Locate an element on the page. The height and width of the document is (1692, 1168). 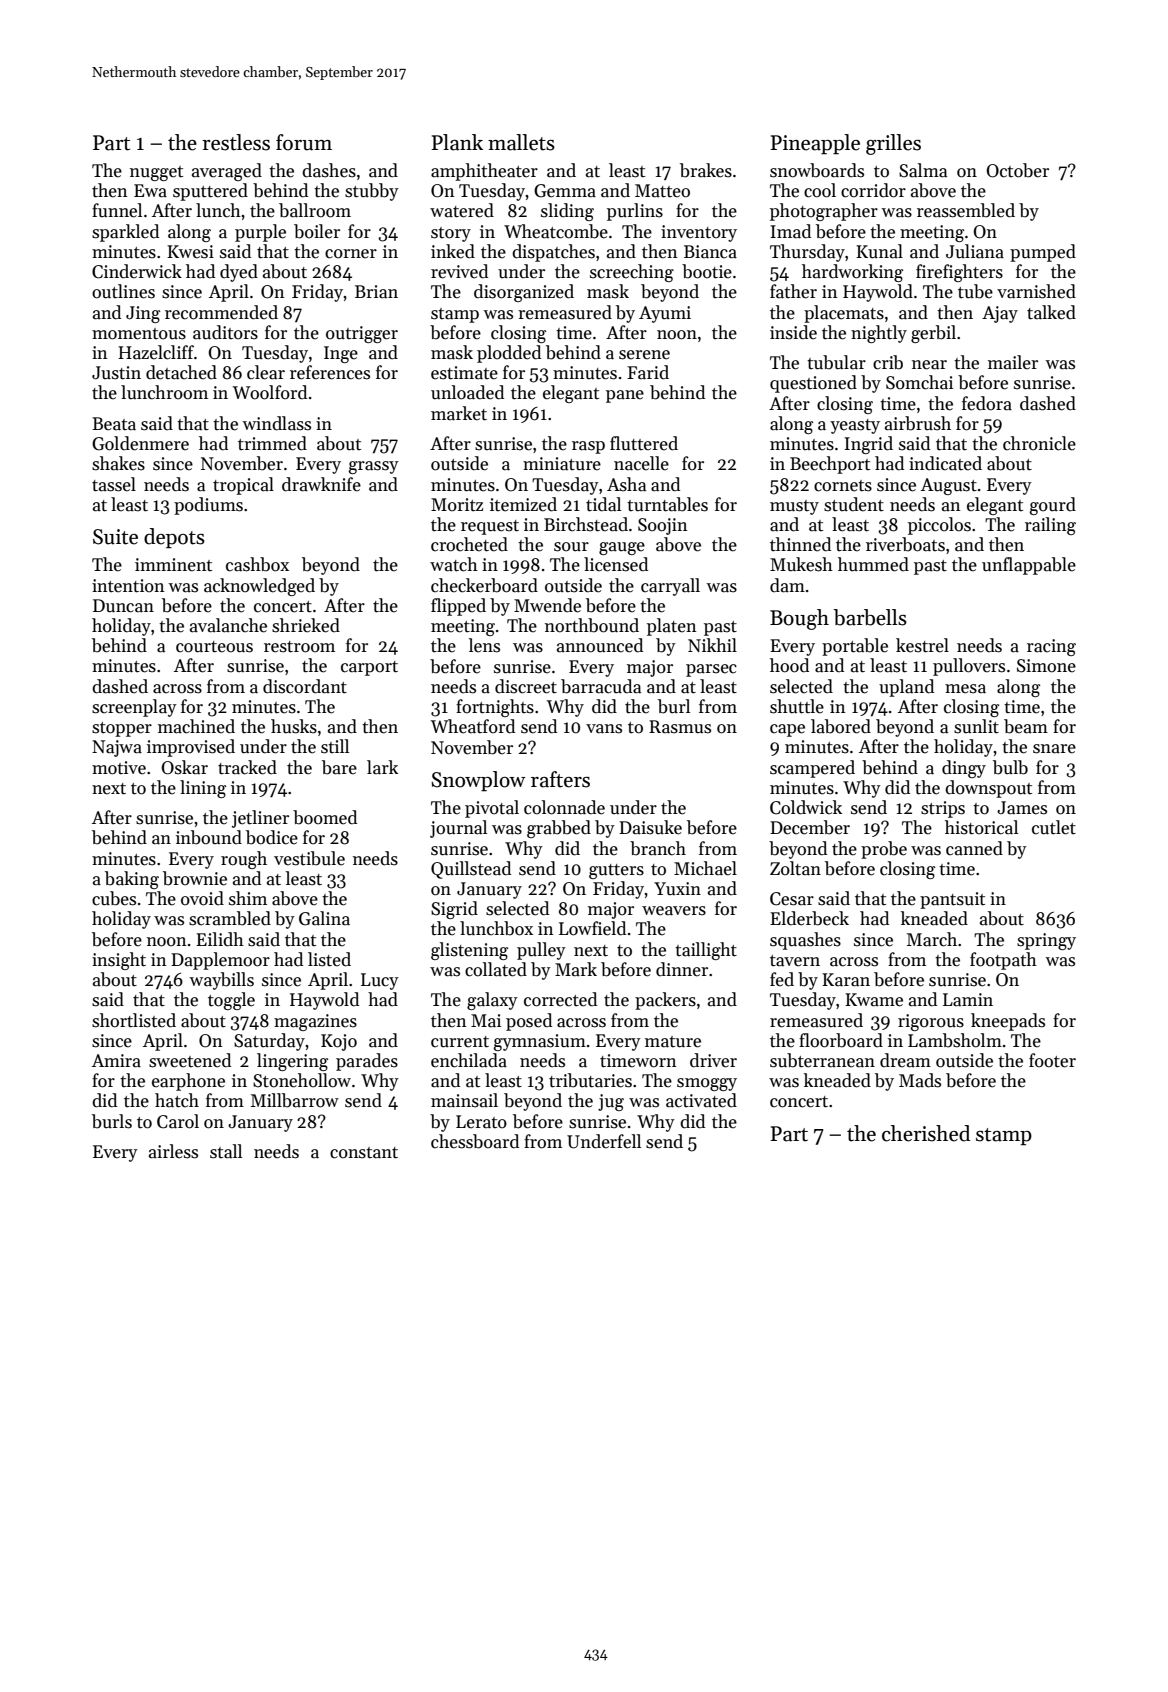
airless is located at coordinates (173, 1151).
